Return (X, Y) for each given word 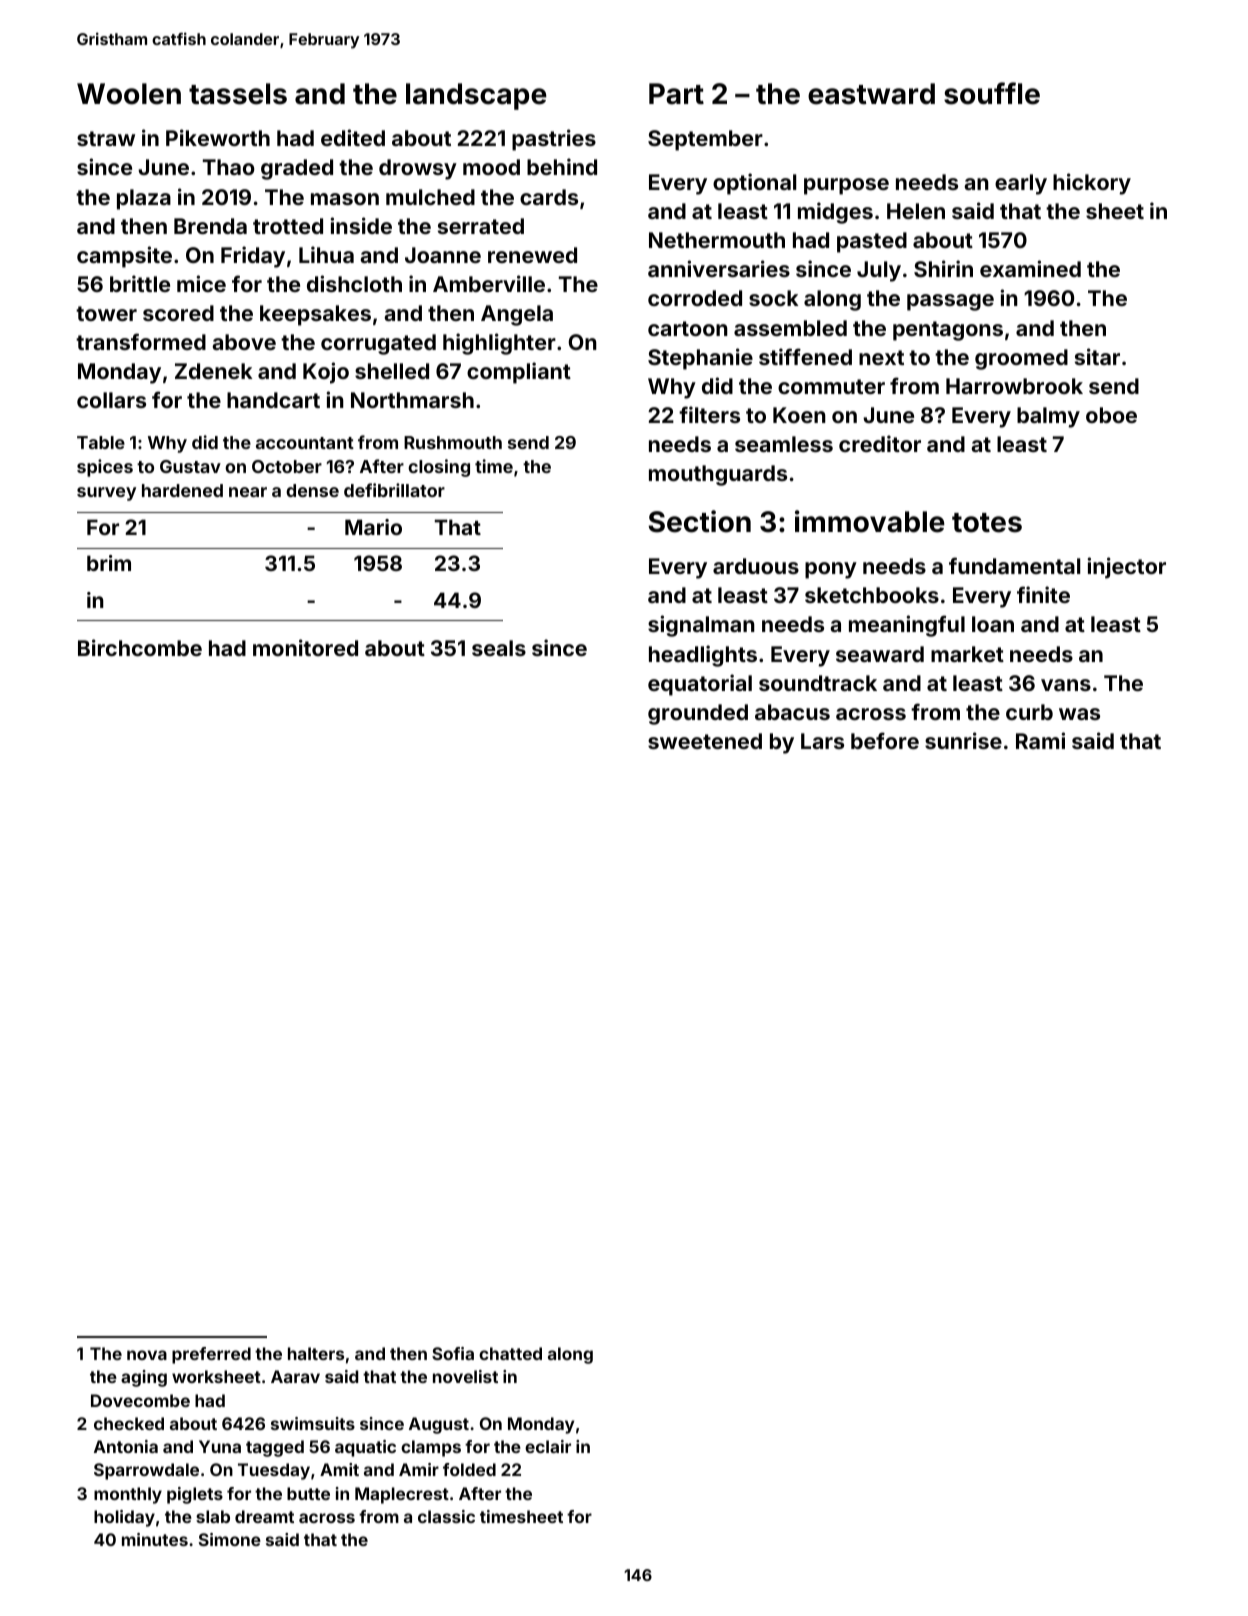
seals (499, 648)
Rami (1040, 740)
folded (469, 1469)
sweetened (705, 741)
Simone (230, 1539)
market (967, 654)
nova (147, 1355)
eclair (548, 1446)
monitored (305, 647)
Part (676, 94)
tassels (238, 94)
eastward (871, 94)
